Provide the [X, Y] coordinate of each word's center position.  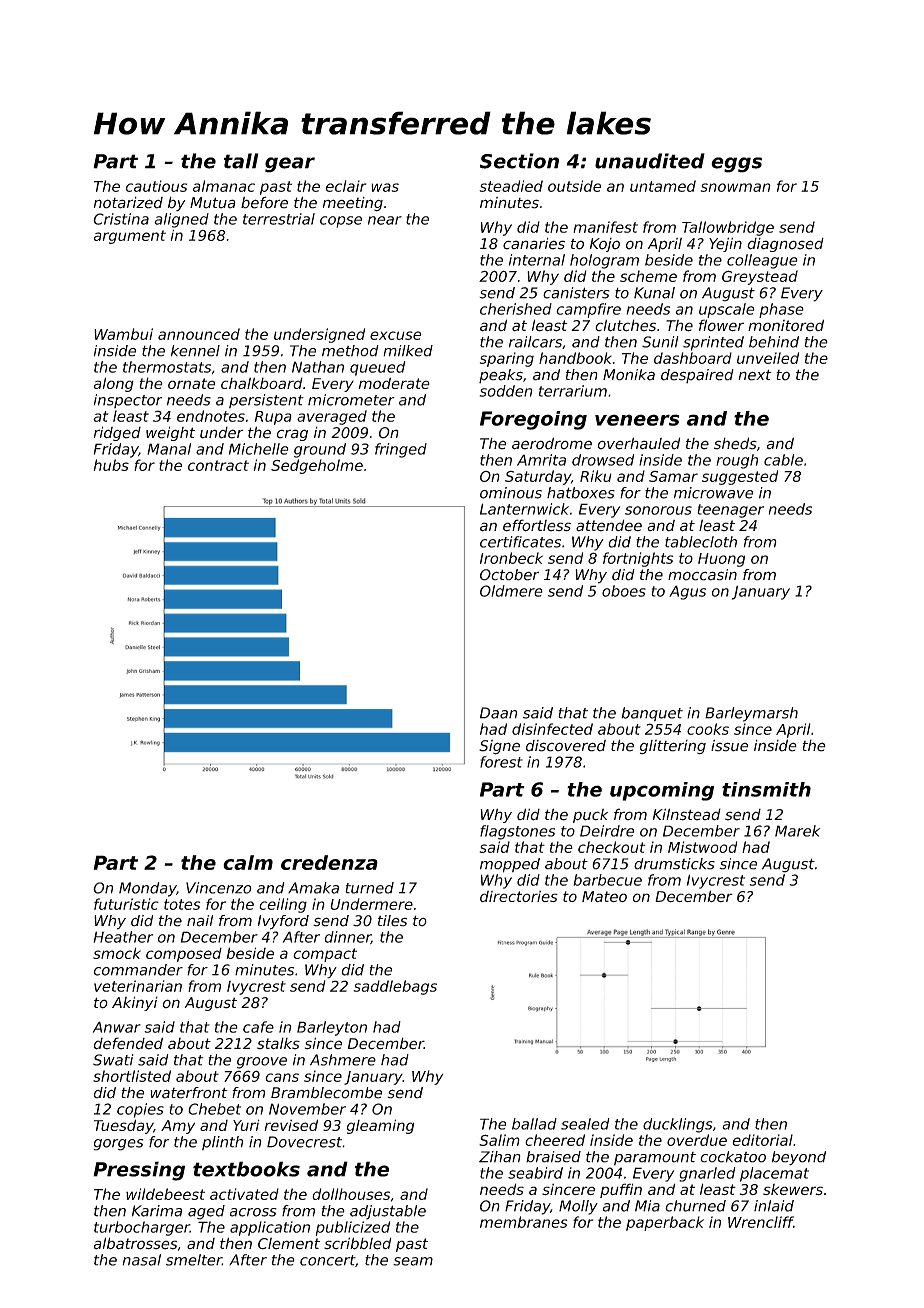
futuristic [126, 904]
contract [218, 465]
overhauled [639, 443]
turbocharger [142, 1228]
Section [519, 161]
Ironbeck [511, 558]
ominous [511, 493]
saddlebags [395, 987]
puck [590, 816]
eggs [736, 165]
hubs [111, 465]
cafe [258, 1027]
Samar [673, 476]
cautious [156, 186]
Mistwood [703, 847]
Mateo [604, 896]
